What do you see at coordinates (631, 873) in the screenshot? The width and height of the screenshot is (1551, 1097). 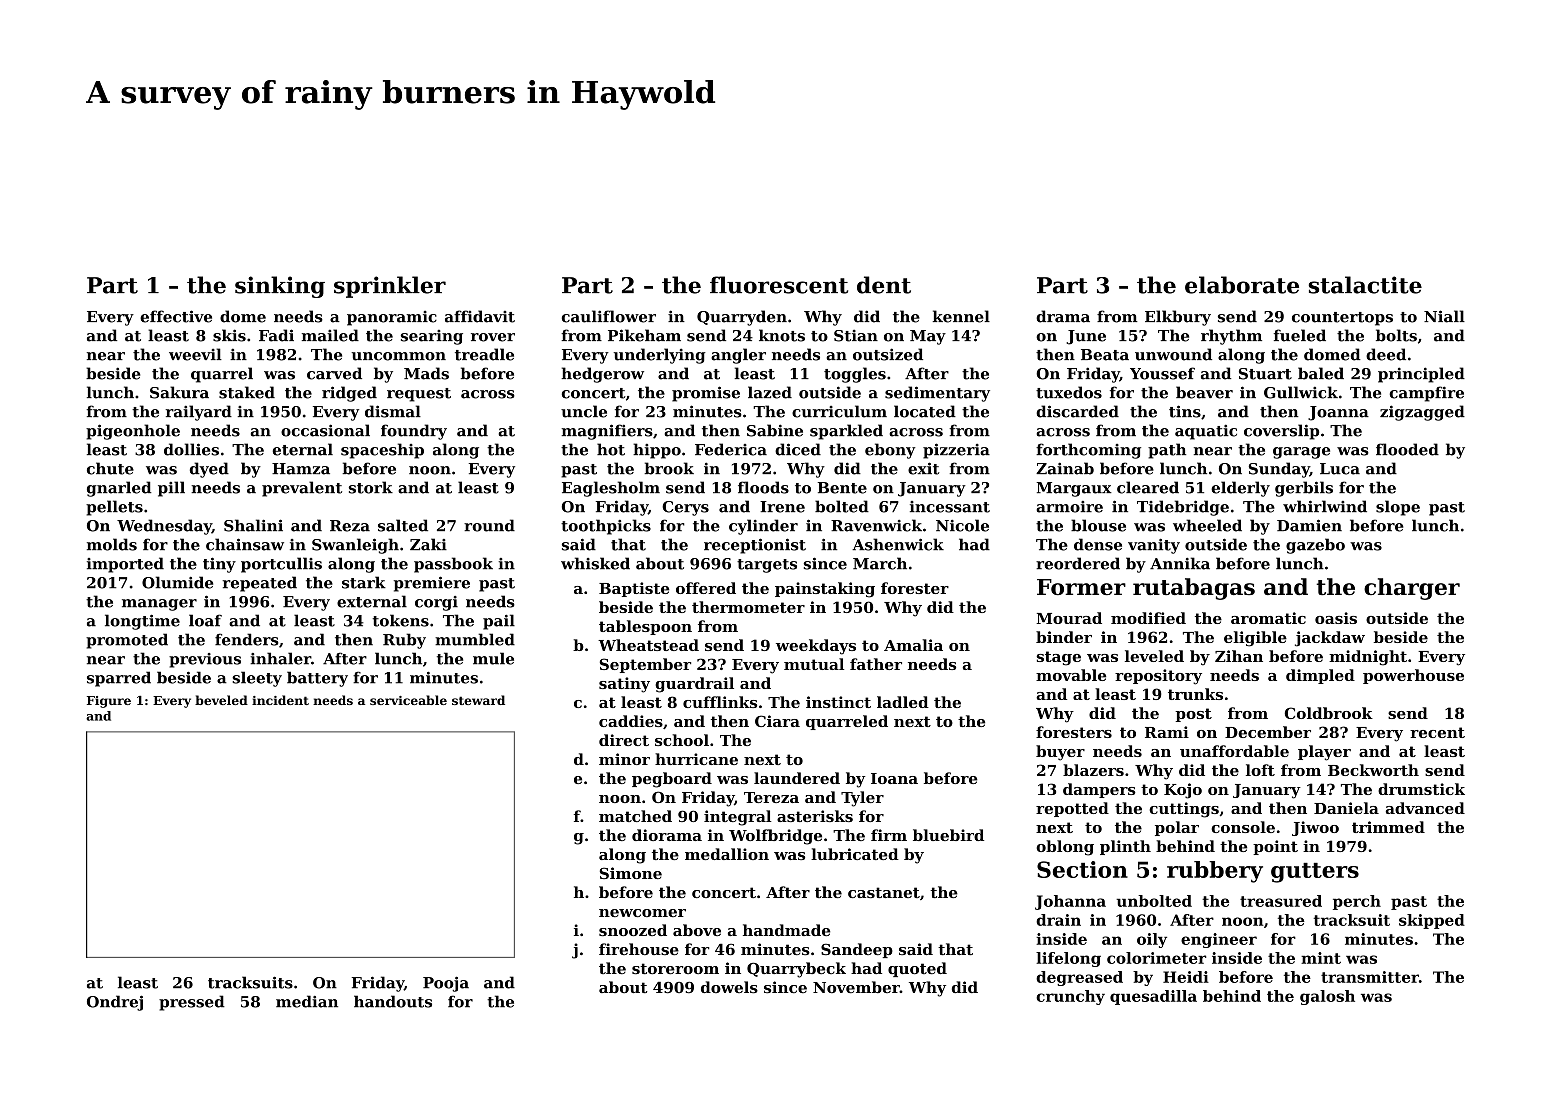 I see `Simone` at bounding box center [631, 873].
